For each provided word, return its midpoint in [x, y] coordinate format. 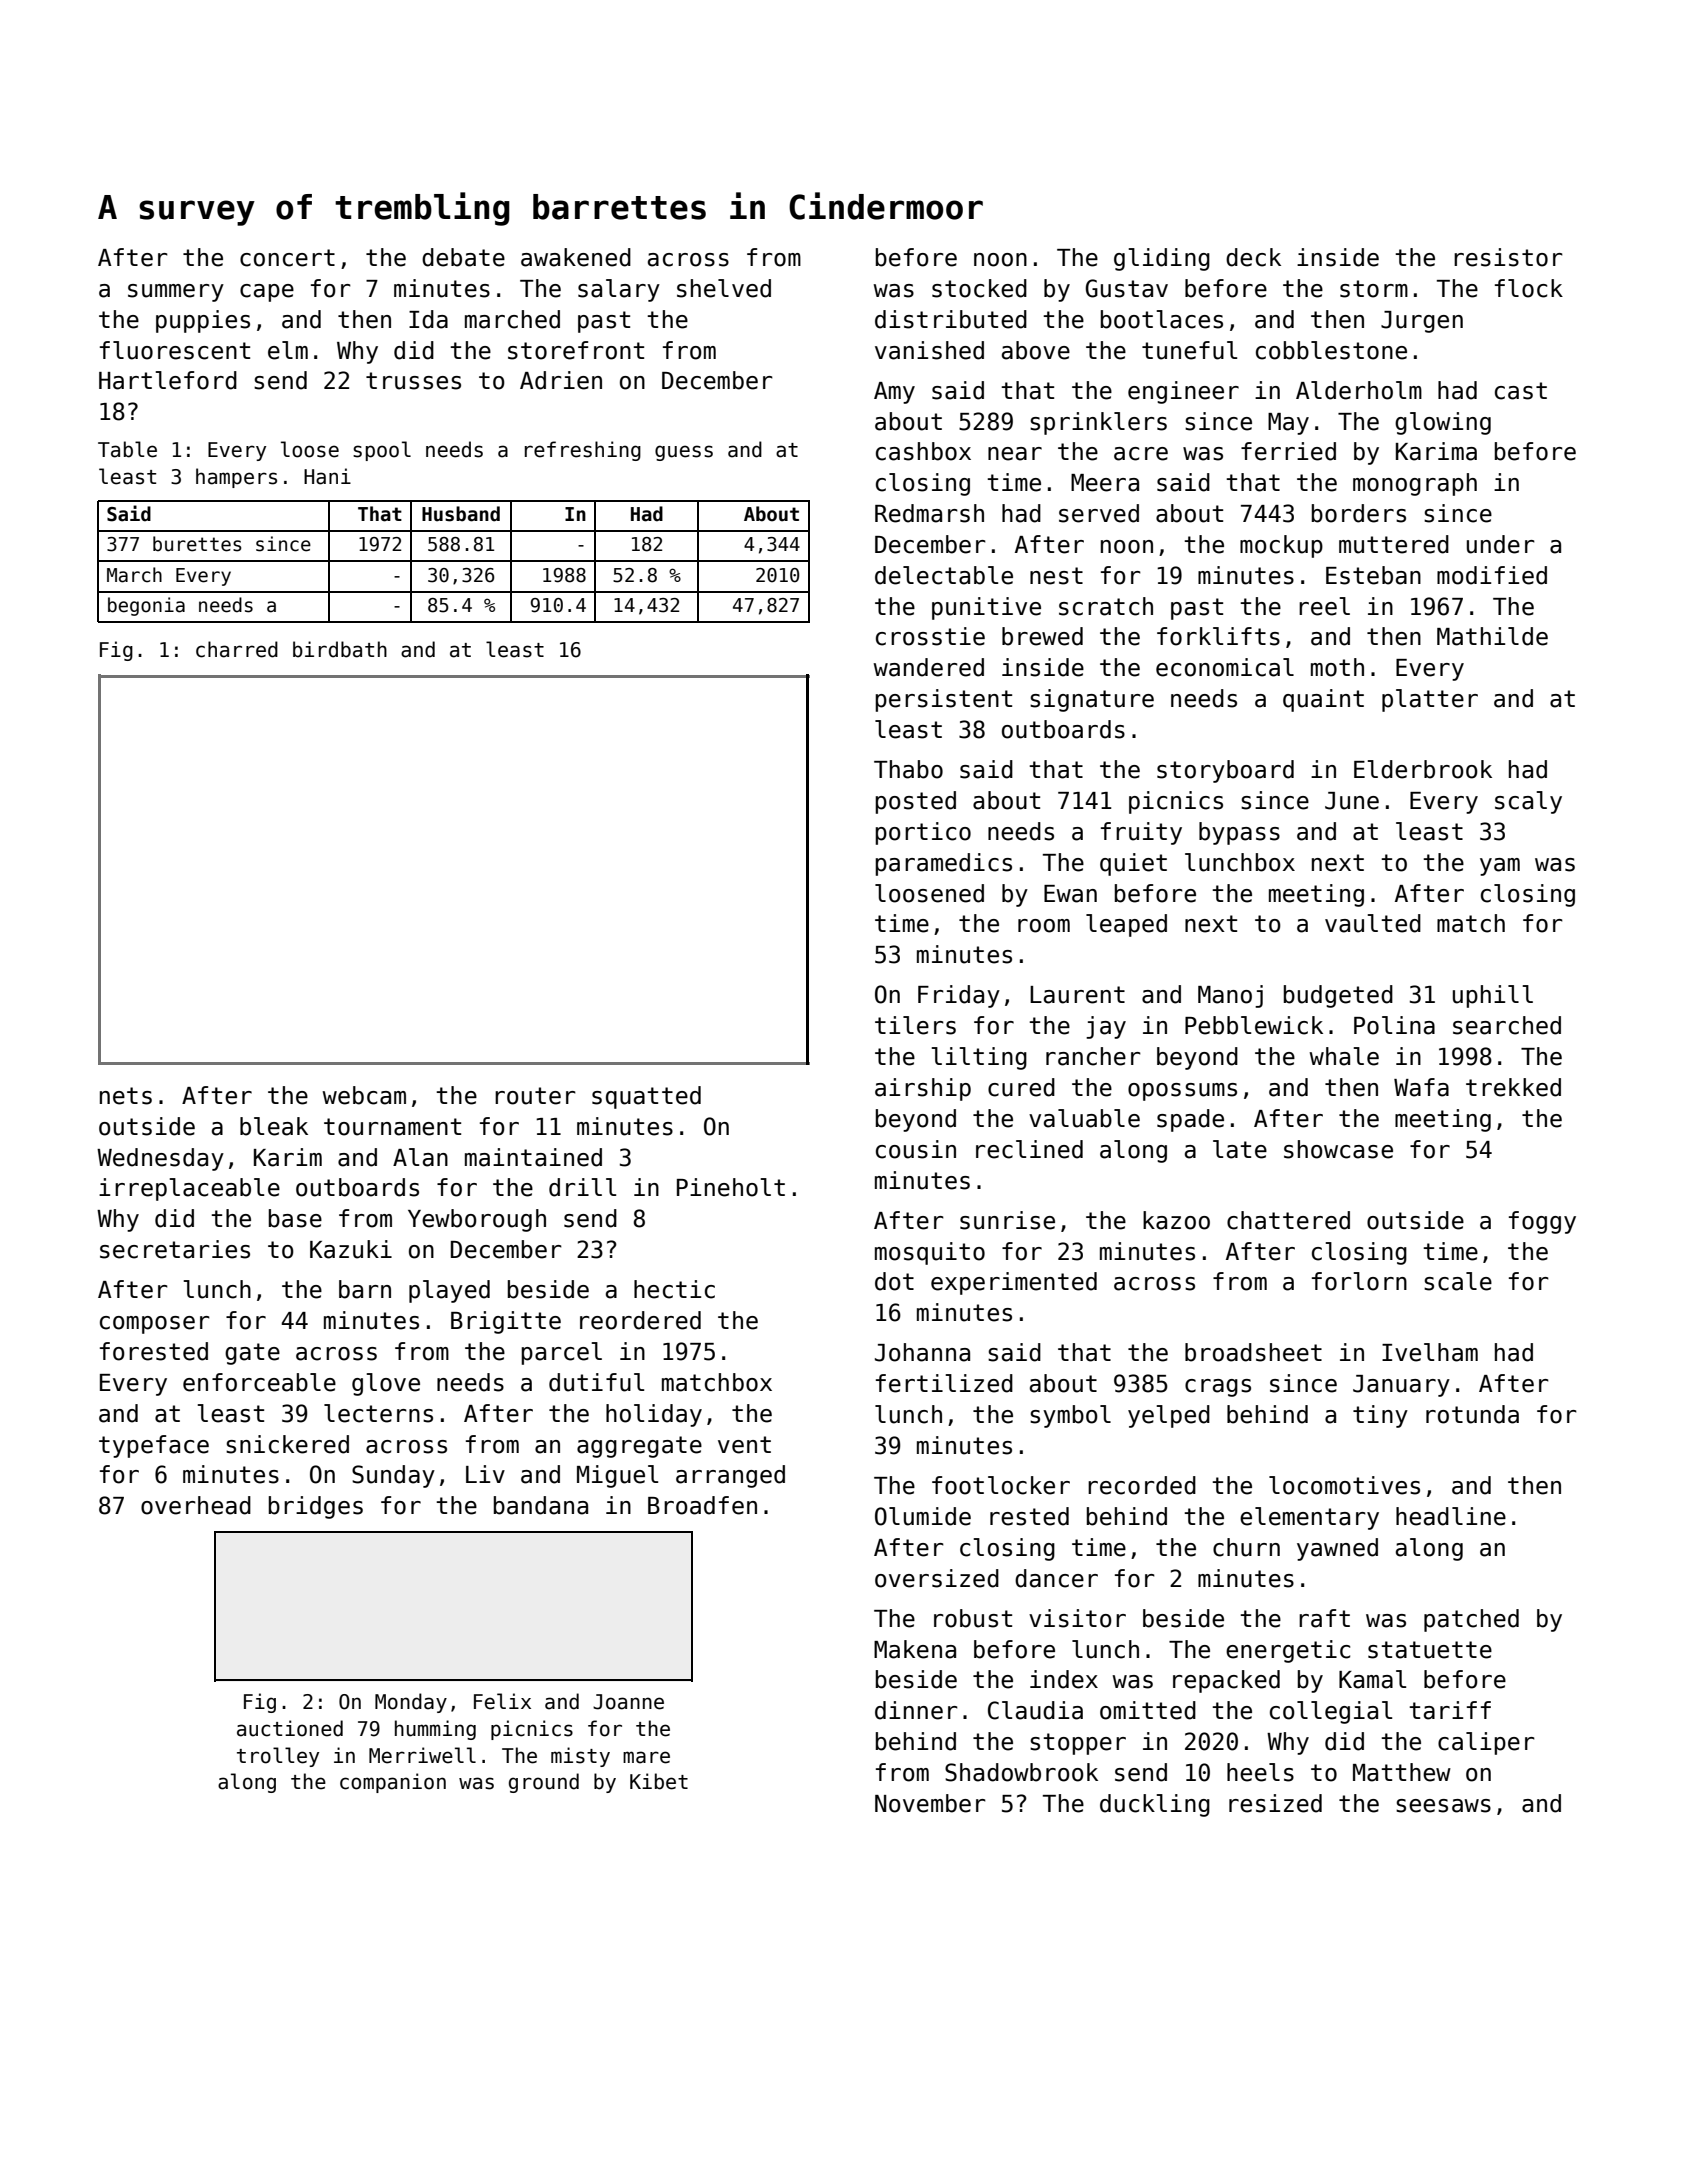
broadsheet [1253, 1352]
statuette [1430, 1650]
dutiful [596, 1382]
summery [176, 293]
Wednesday [160, 1159]
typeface [154, 1446]
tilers [915, 1025]
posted [915, 802]
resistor [1508, 257]
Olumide [923, 1516]
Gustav [1126, 288]
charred [237, 649]
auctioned [290, 1728]
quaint [1323, 700]
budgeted [1338, 996]
